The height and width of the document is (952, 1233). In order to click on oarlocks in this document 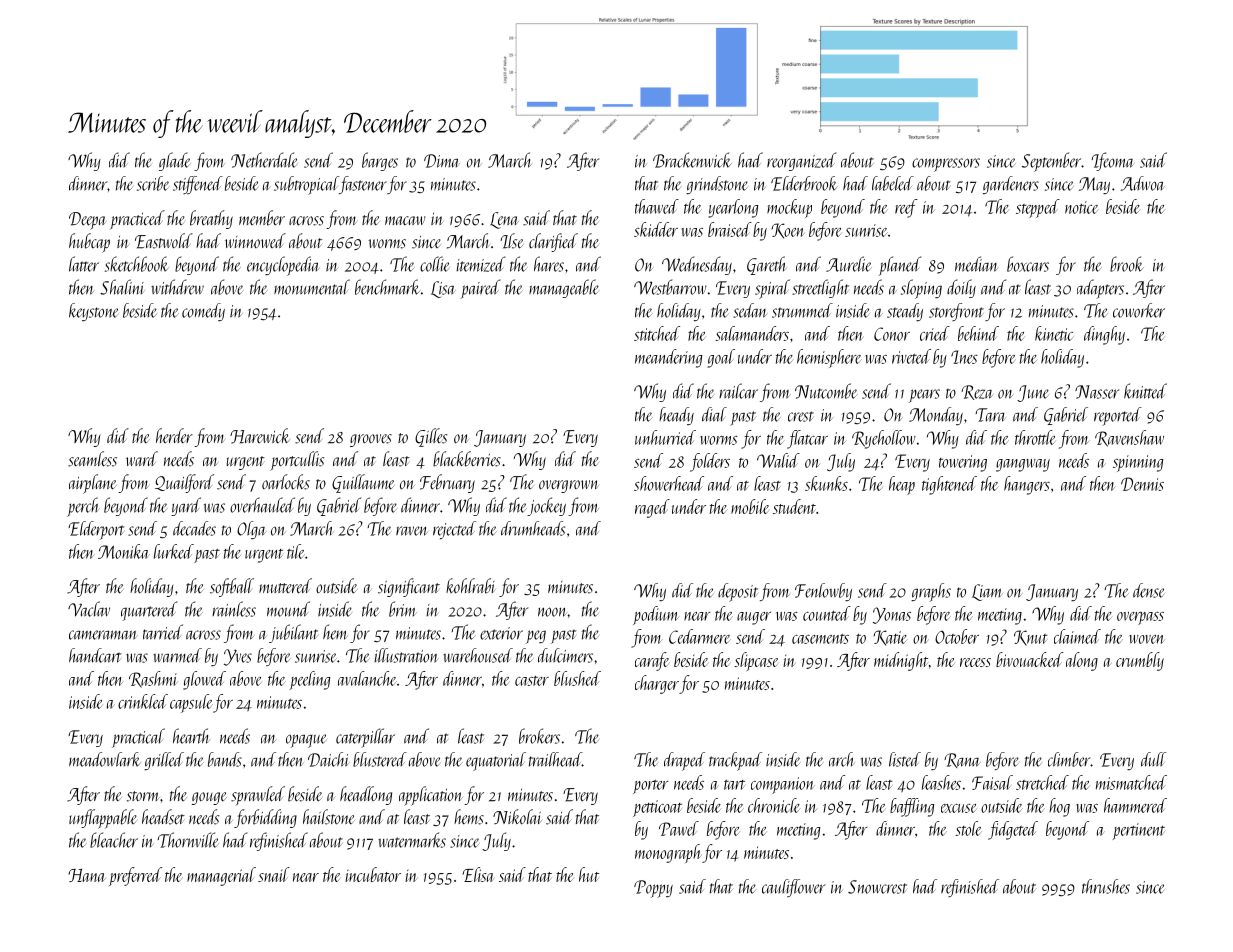, I will do `click(286, 482)`.
